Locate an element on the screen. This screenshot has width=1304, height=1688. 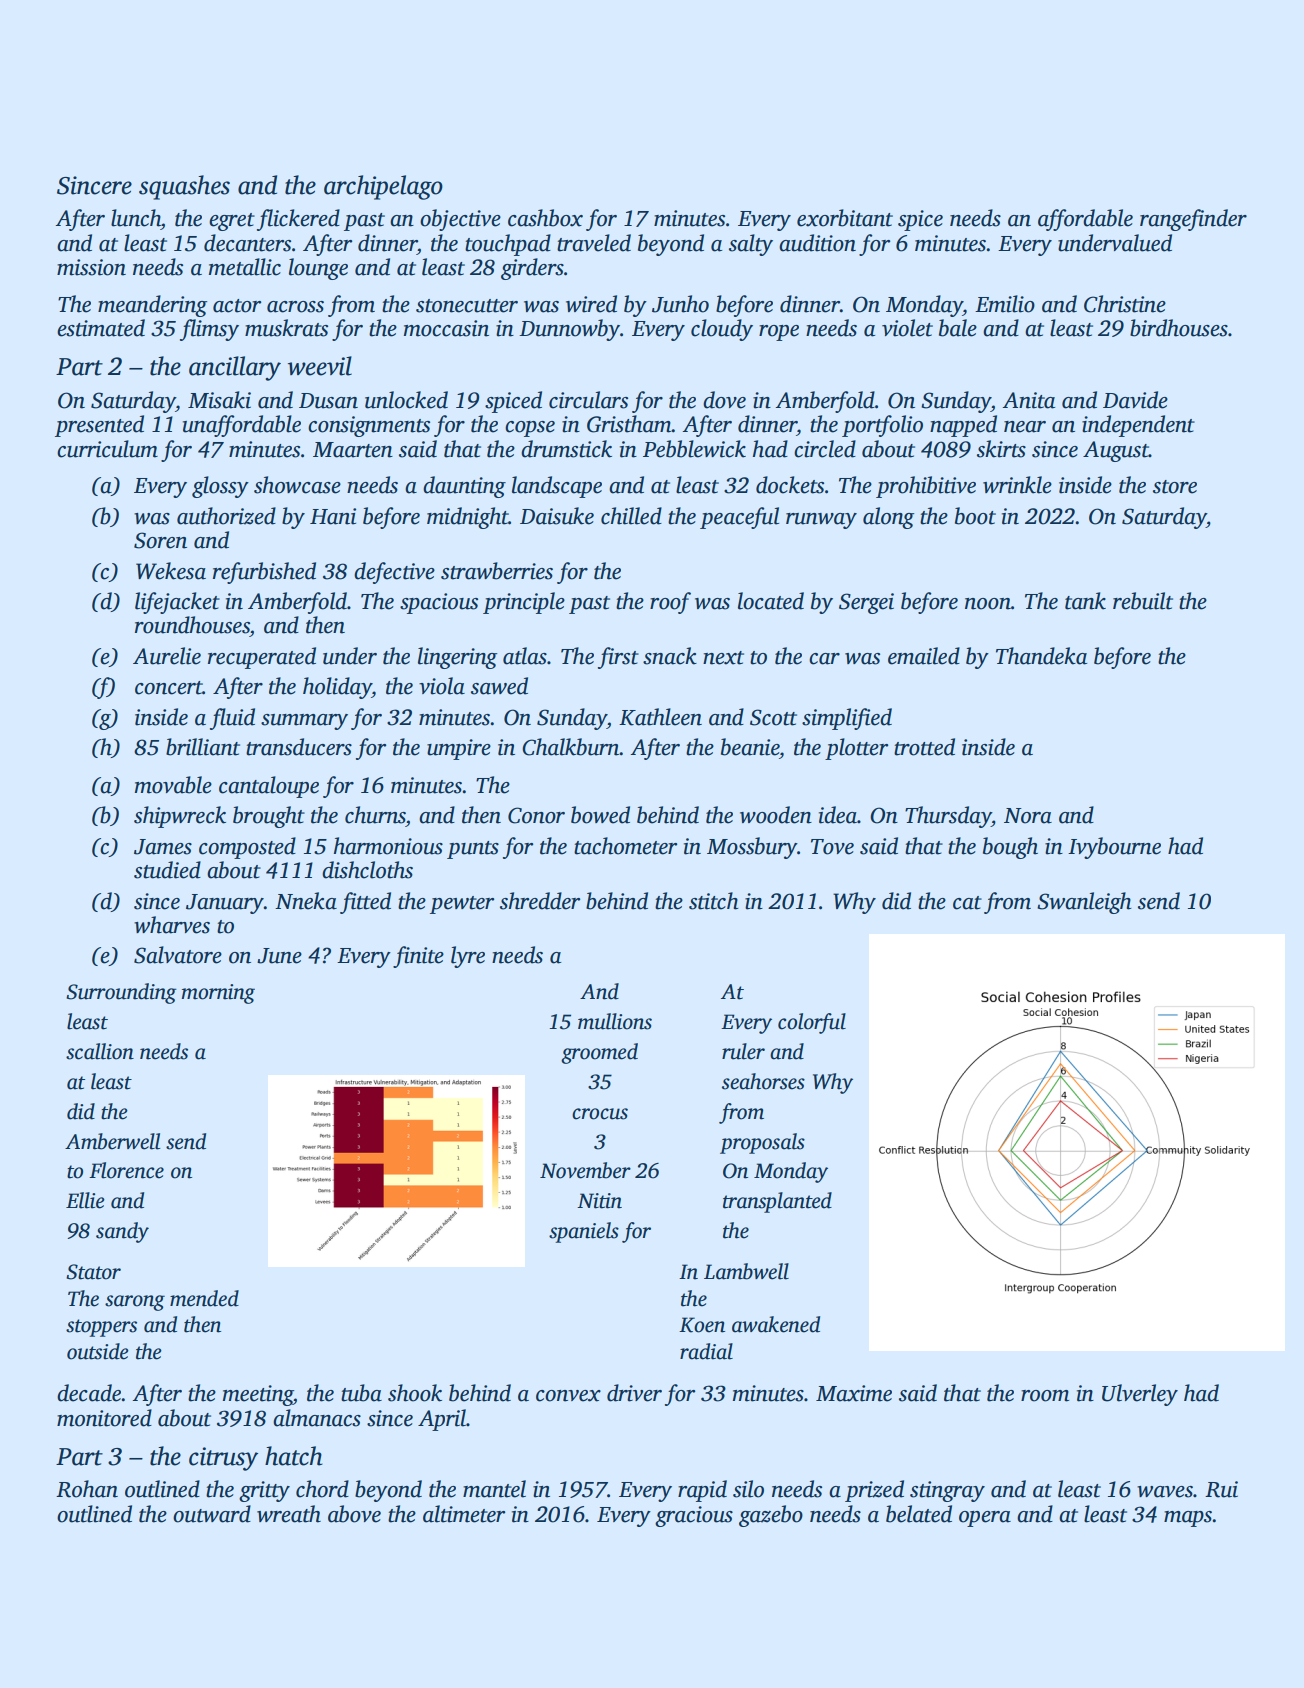
studied is located at coordinates (167, 870).
